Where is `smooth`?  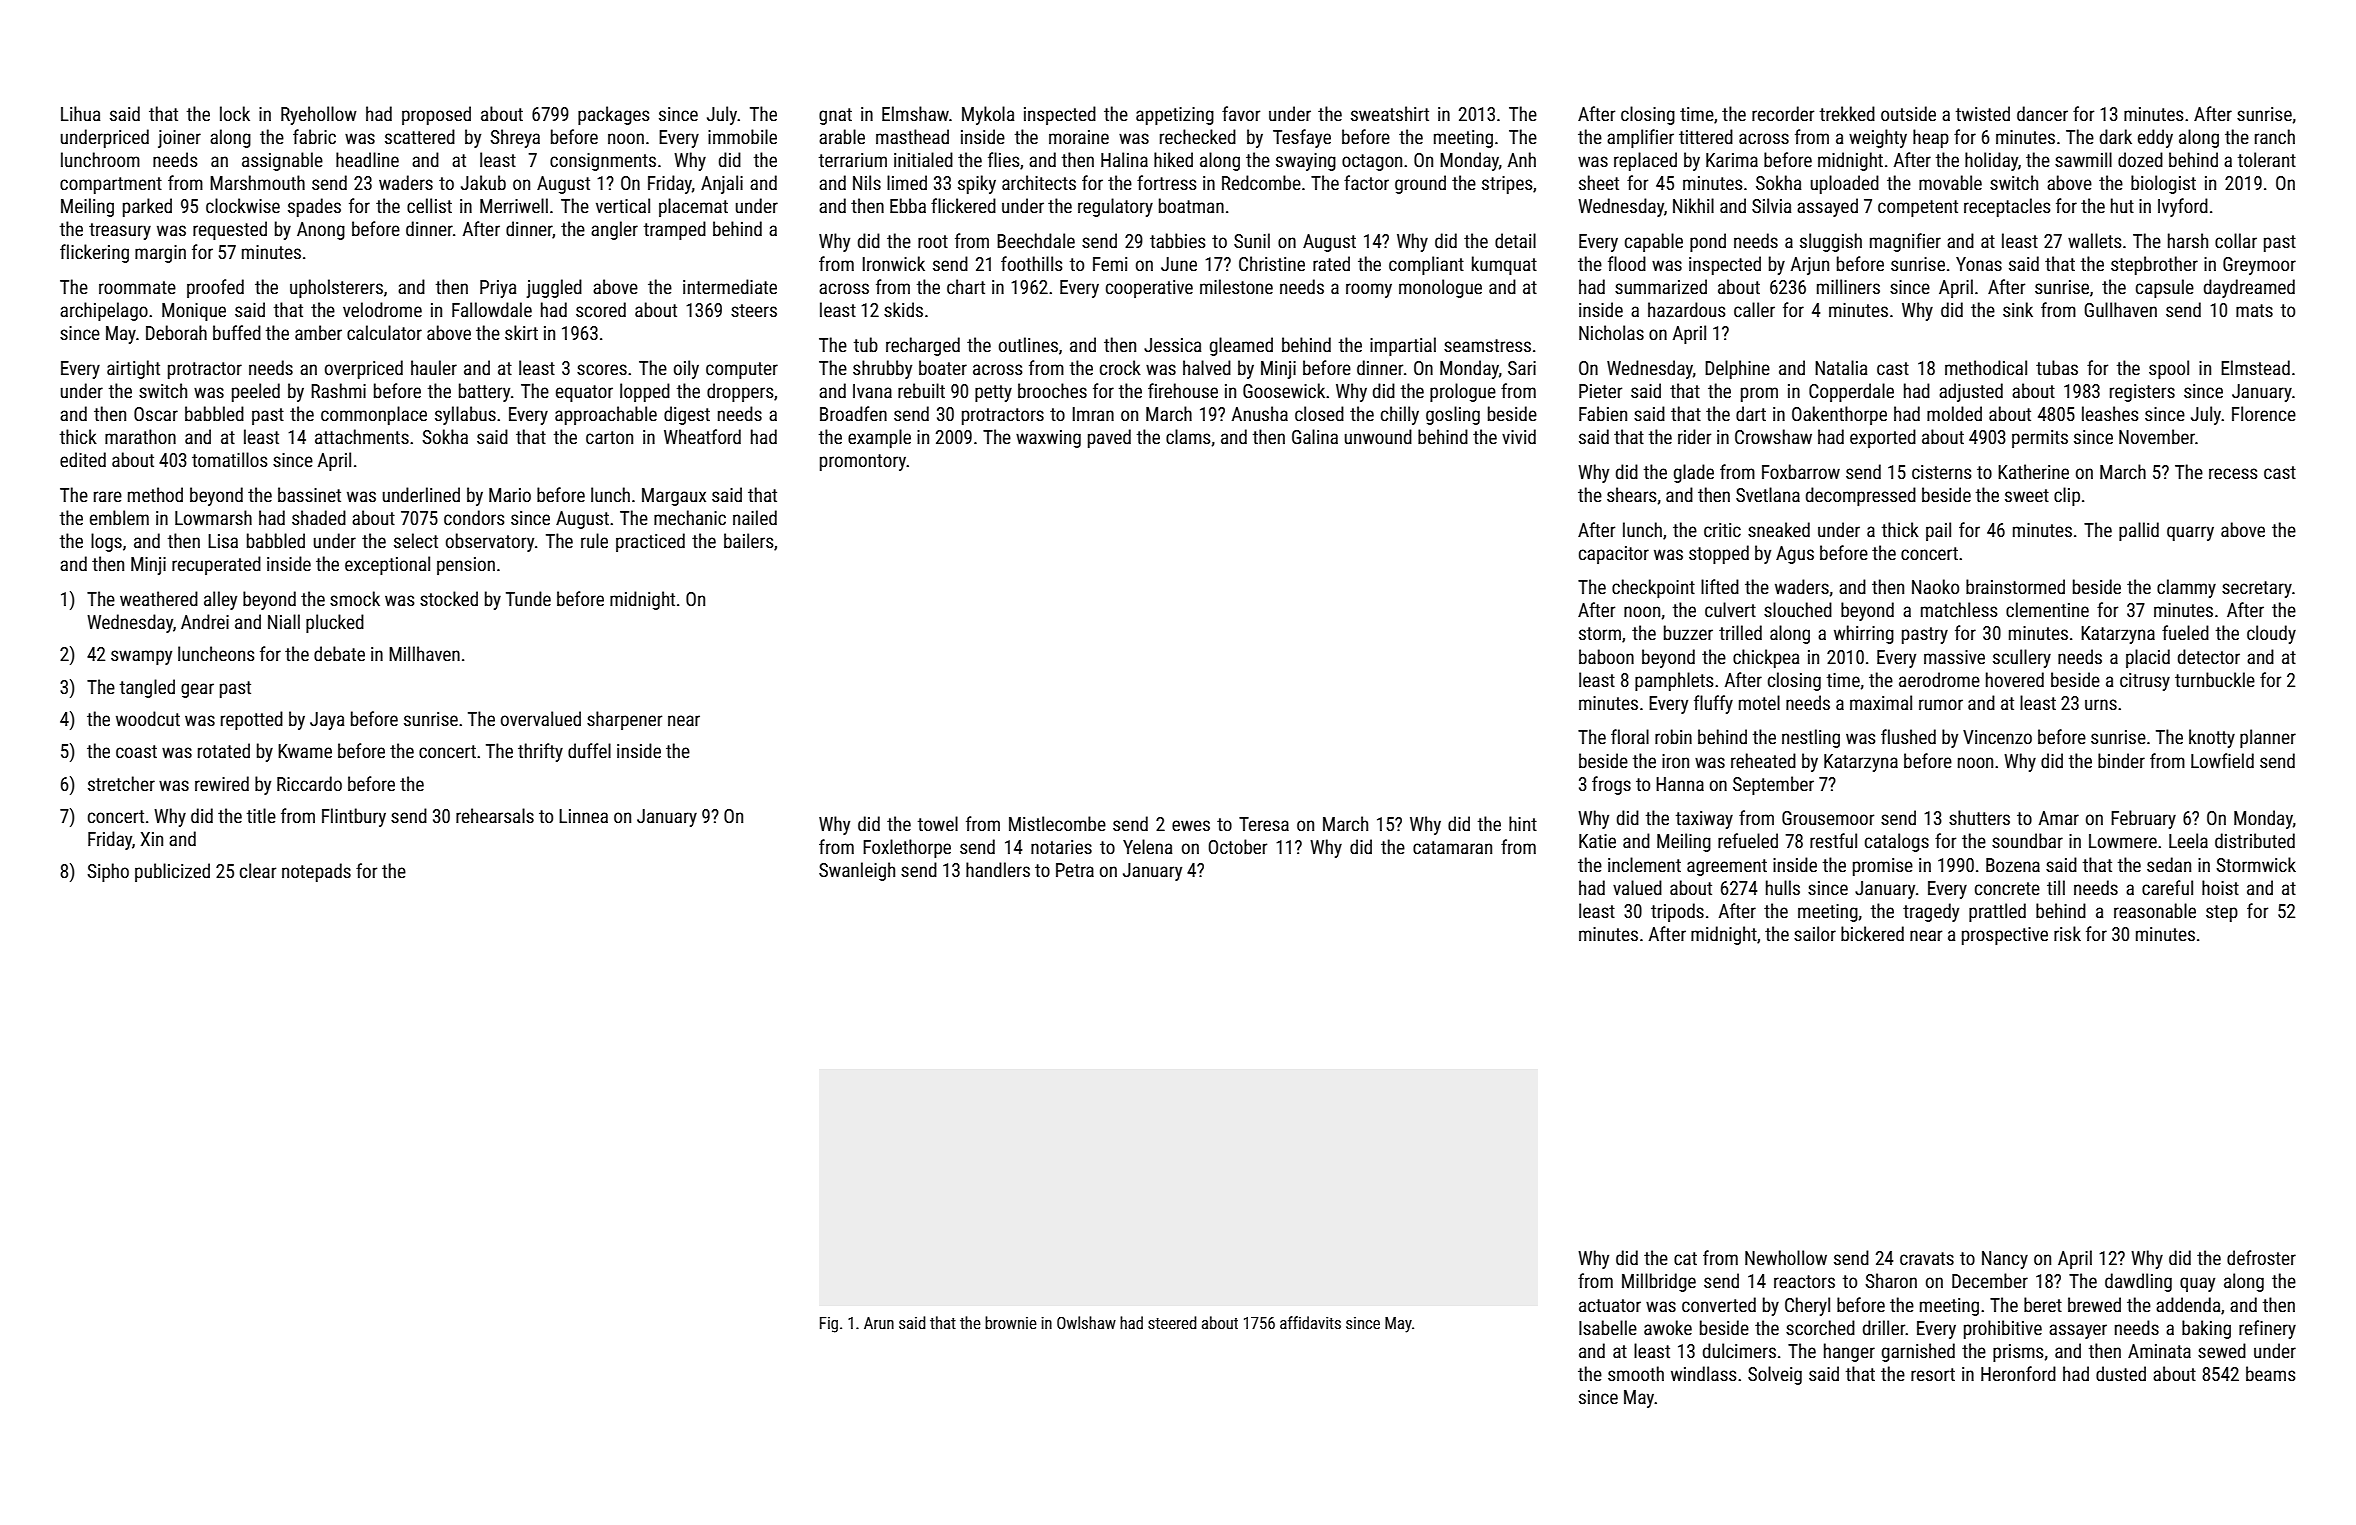 smooth is located at coordinates (1636, 1373).
